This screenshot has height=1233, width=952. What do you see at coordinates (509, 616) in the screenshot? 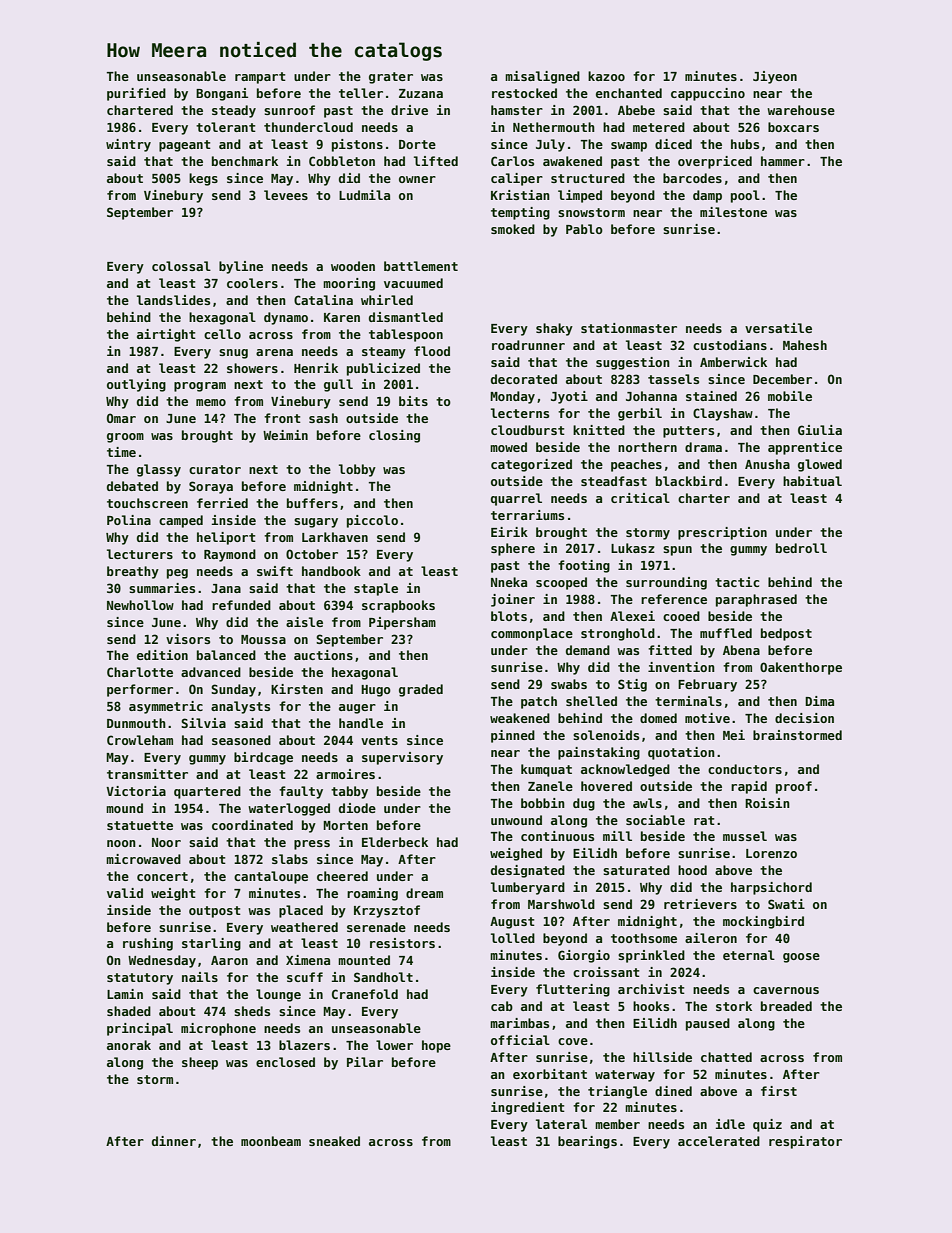
I see `blots` at bounding box center [509, 616].
